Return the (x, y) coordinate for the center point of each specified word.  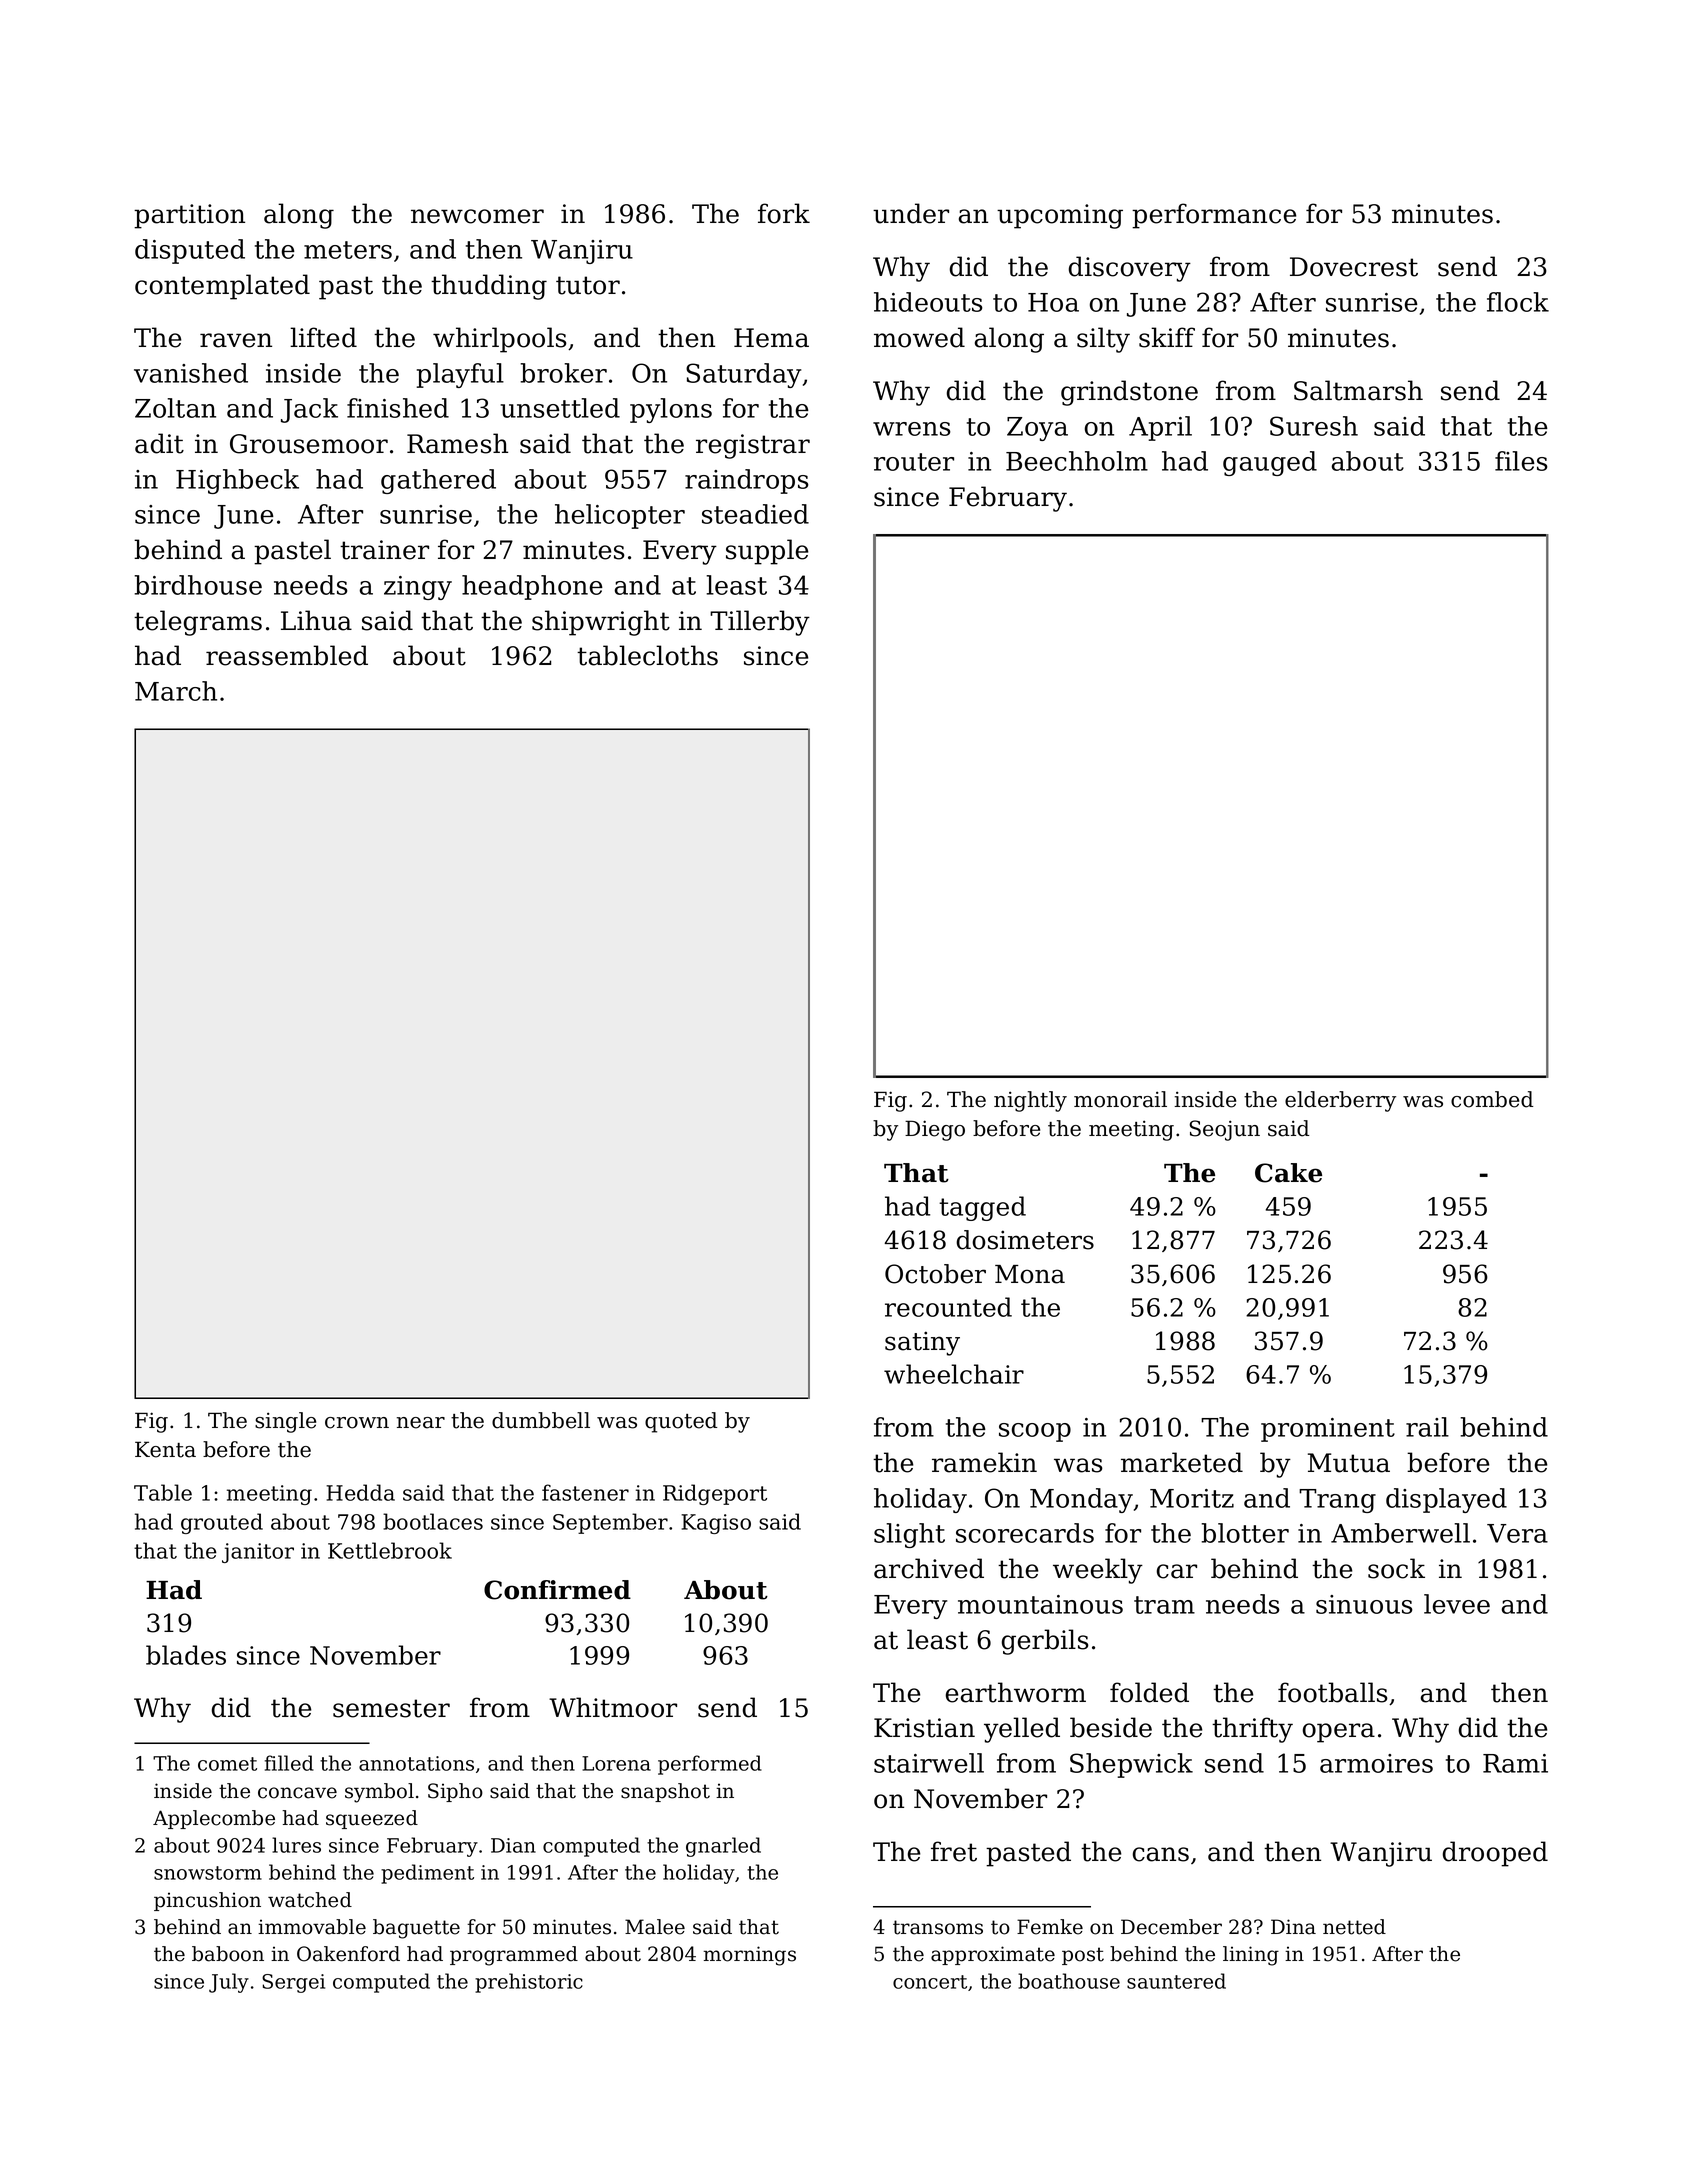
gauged (1270, 463)
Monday (1081, 1500)
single (285, 1422)
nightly (1030, 1101)
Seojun (1224, 1130)
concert (930, 1982)
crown (357, 1423)
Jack (309, 410)
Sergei (293, 1983)
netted (1354, 1927)
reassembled (287, 655)
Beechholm (1077, 461)
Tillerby (760, 623)
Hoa (1053, 302)
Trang (1337, 1501)
